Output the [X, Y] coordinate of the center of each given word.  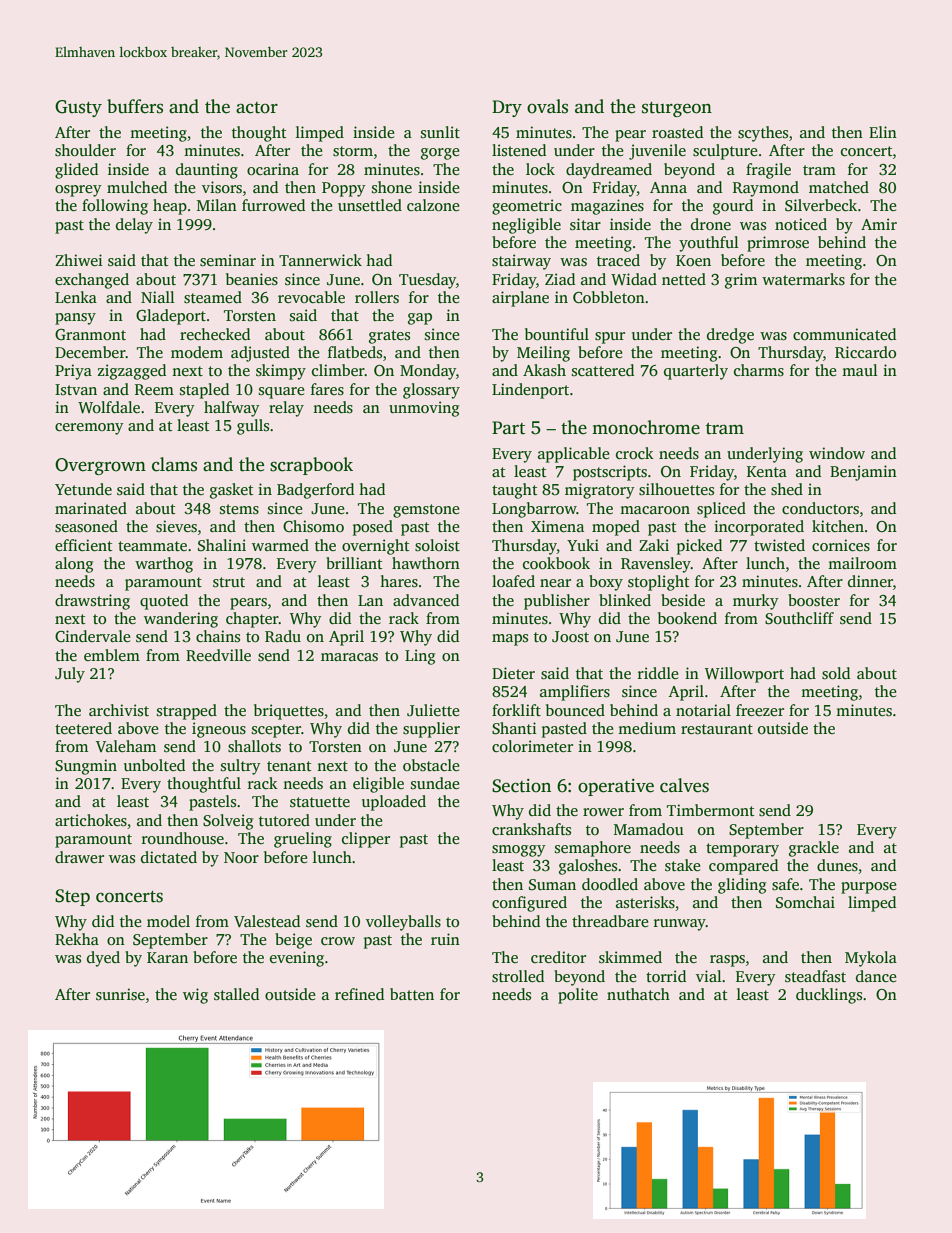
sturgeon [677, 109]
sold [836, 673]
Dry [507, 108]
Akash [544, 370]
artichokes [91, 820]
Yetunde [83, 489]
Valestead [267, 921]
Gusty [78, 108]
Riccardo [865, 352]
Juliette [433, 710]
